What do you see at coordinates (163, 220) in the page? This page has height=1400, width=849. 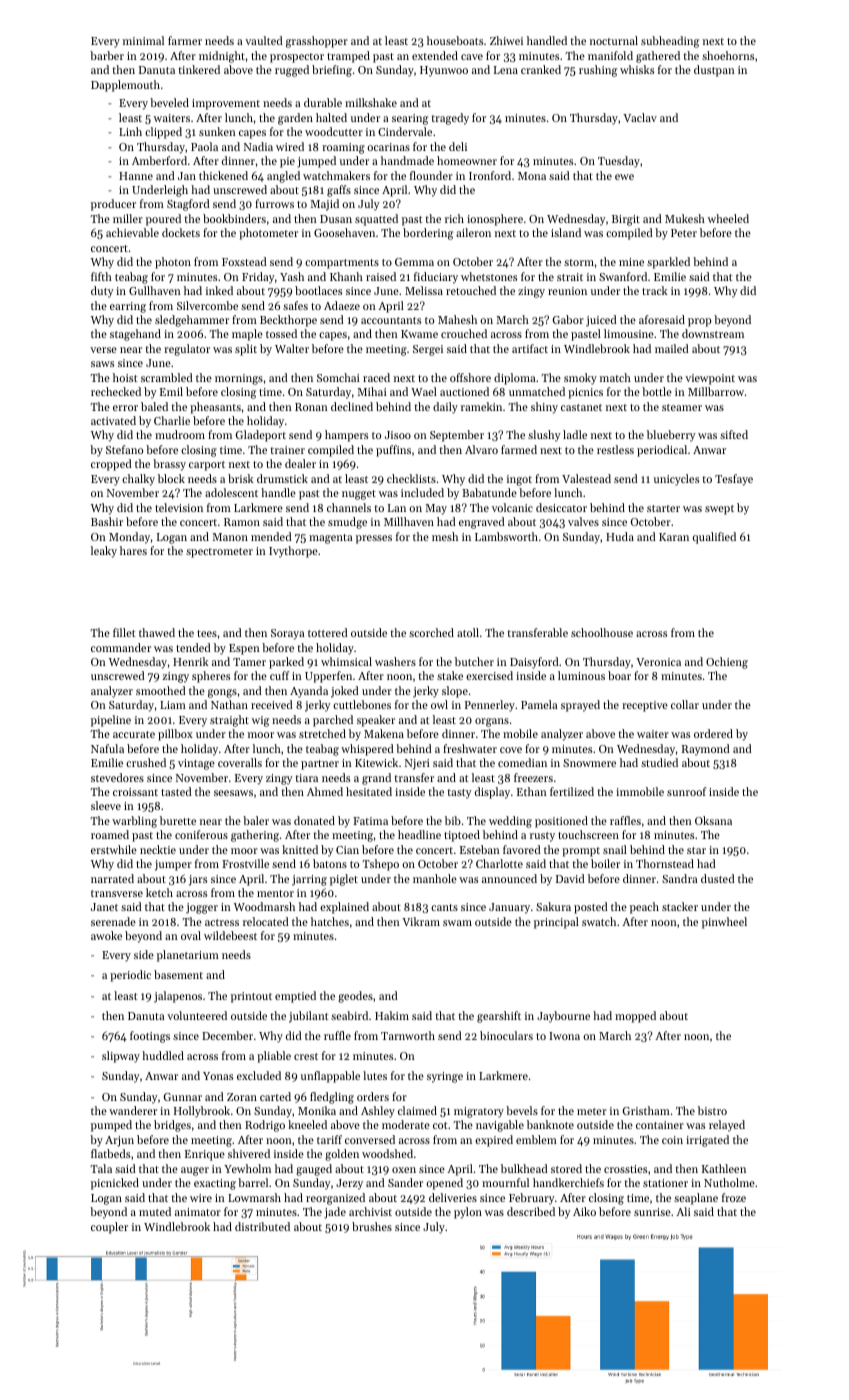 I see `poured` at bounding box center [163, 220].
